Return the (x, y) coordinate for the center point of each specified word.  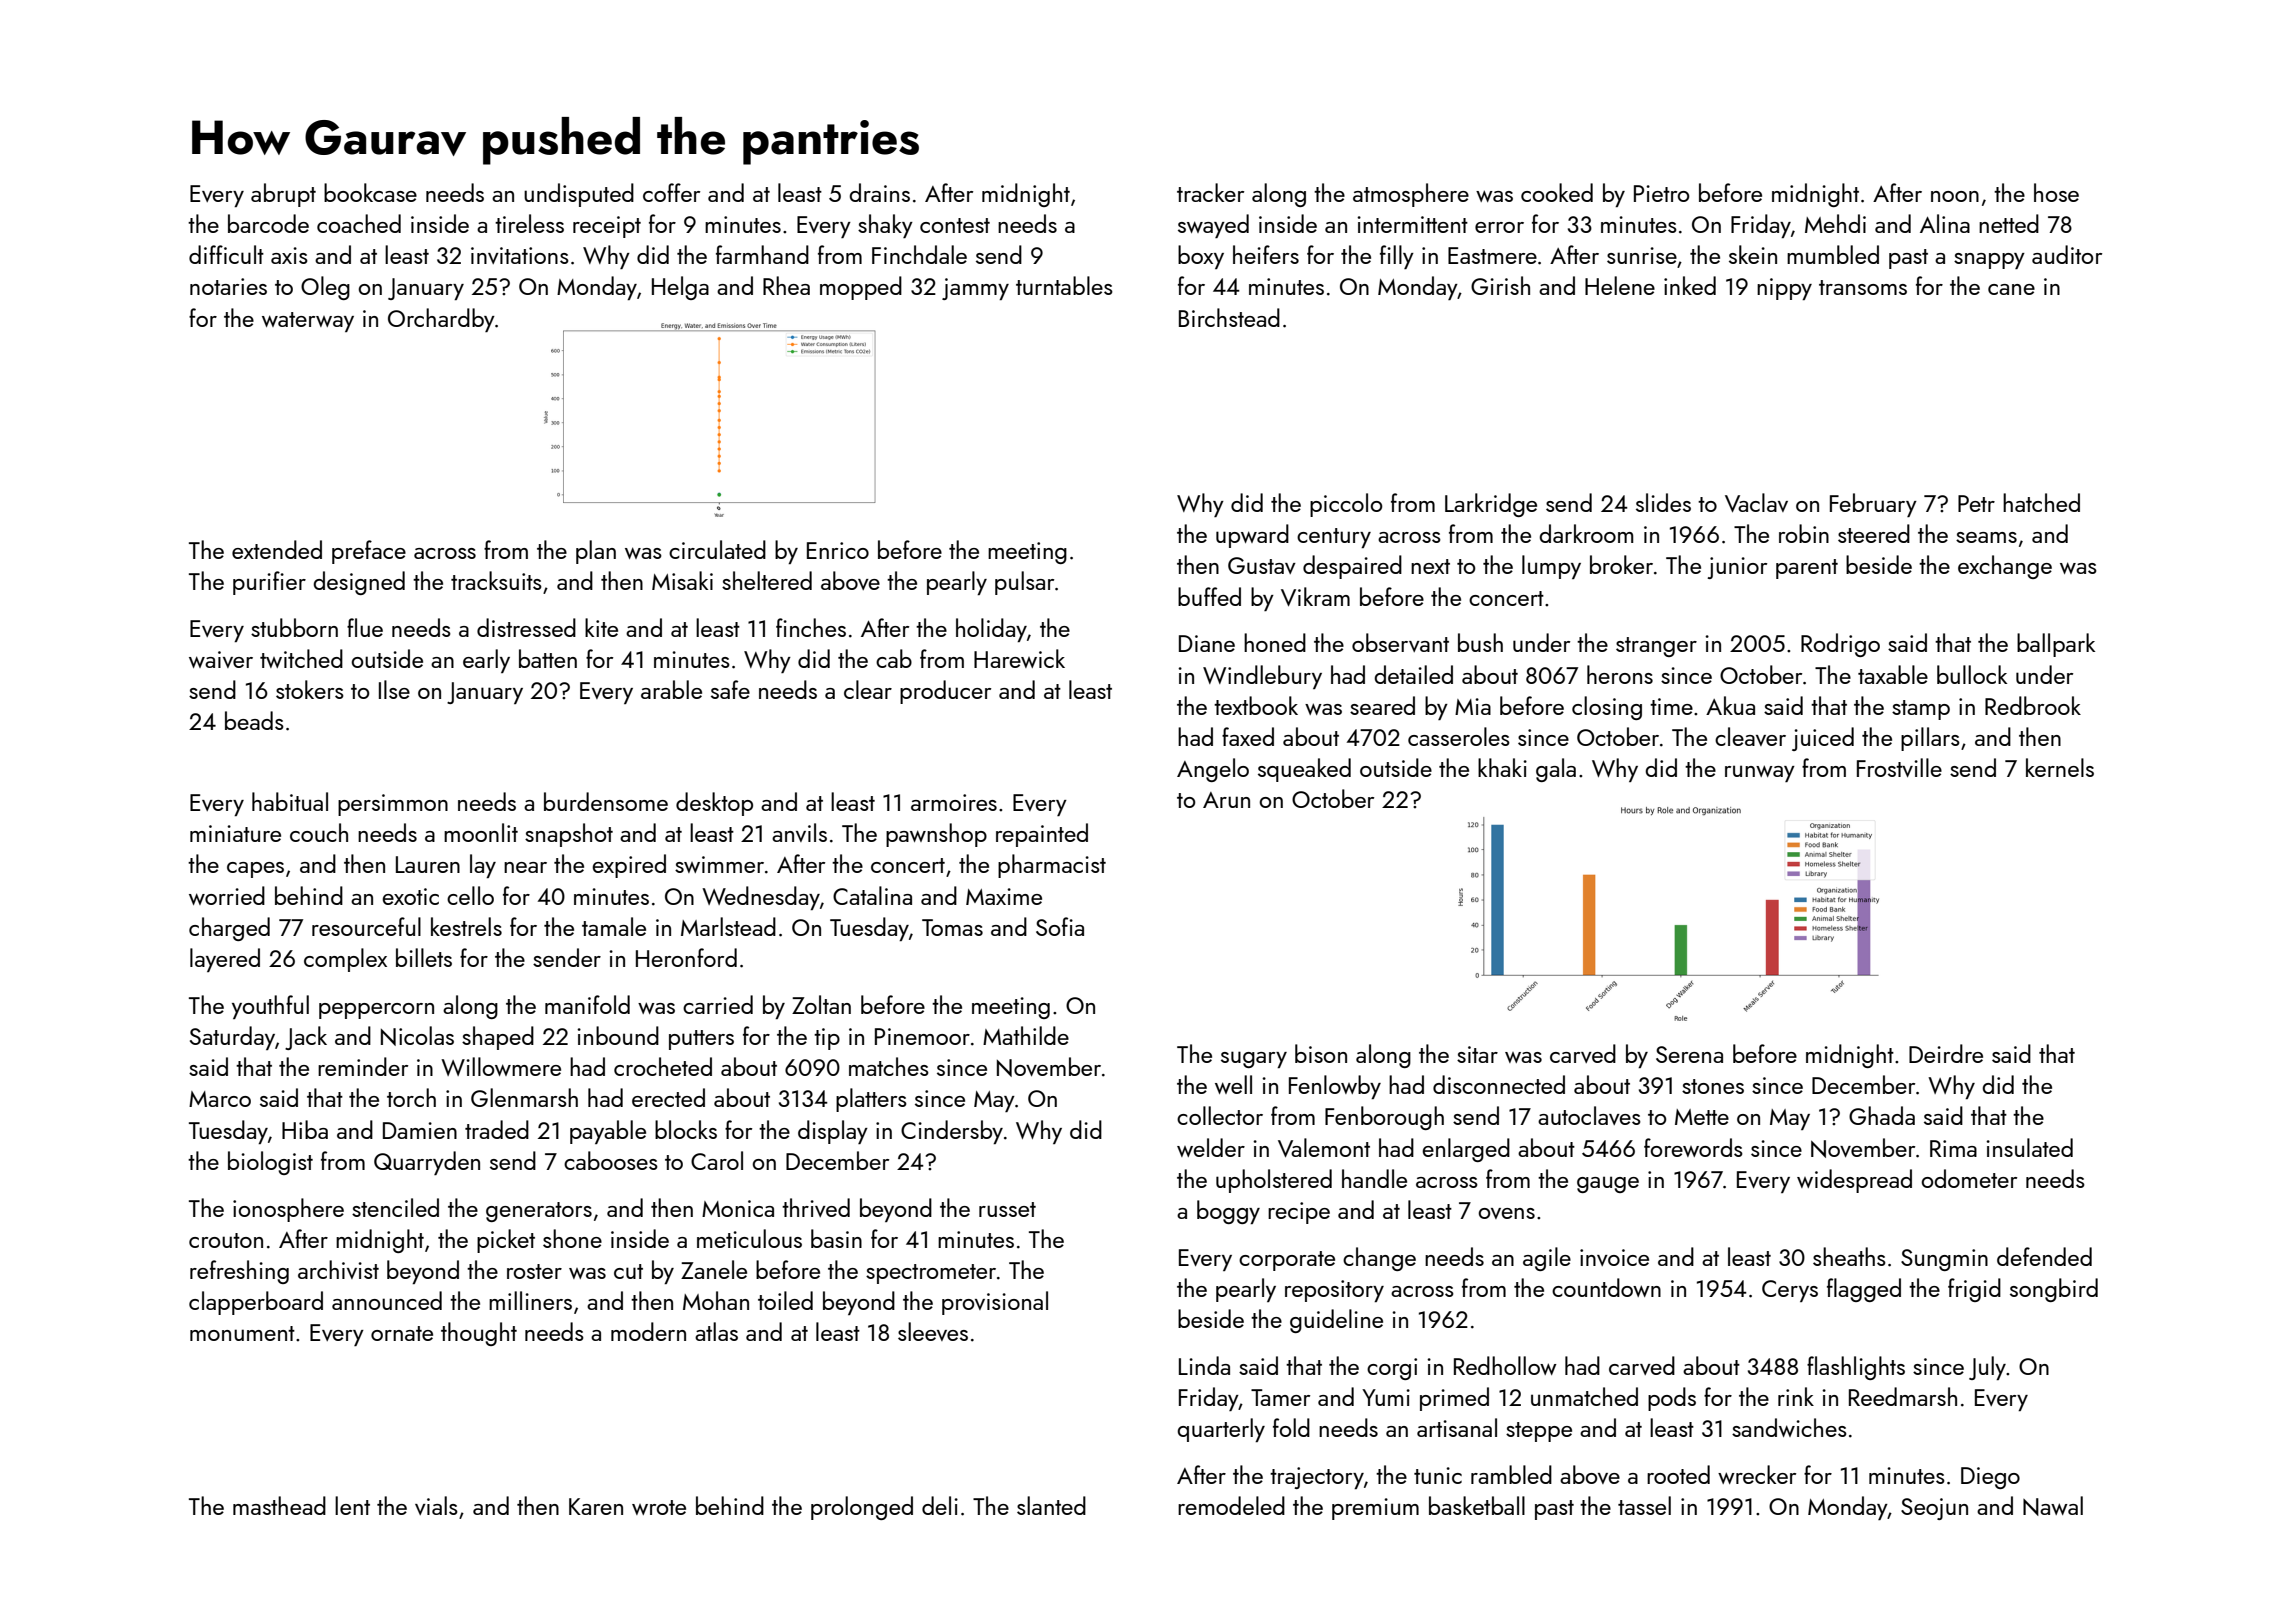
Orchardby (441, 320)
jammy (975, 289)
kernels (2060, 767)
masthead (279, 1505)
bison (1321, 1053)
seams (1986, 537)
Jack (306, 1038)
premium (1375, 1509)
